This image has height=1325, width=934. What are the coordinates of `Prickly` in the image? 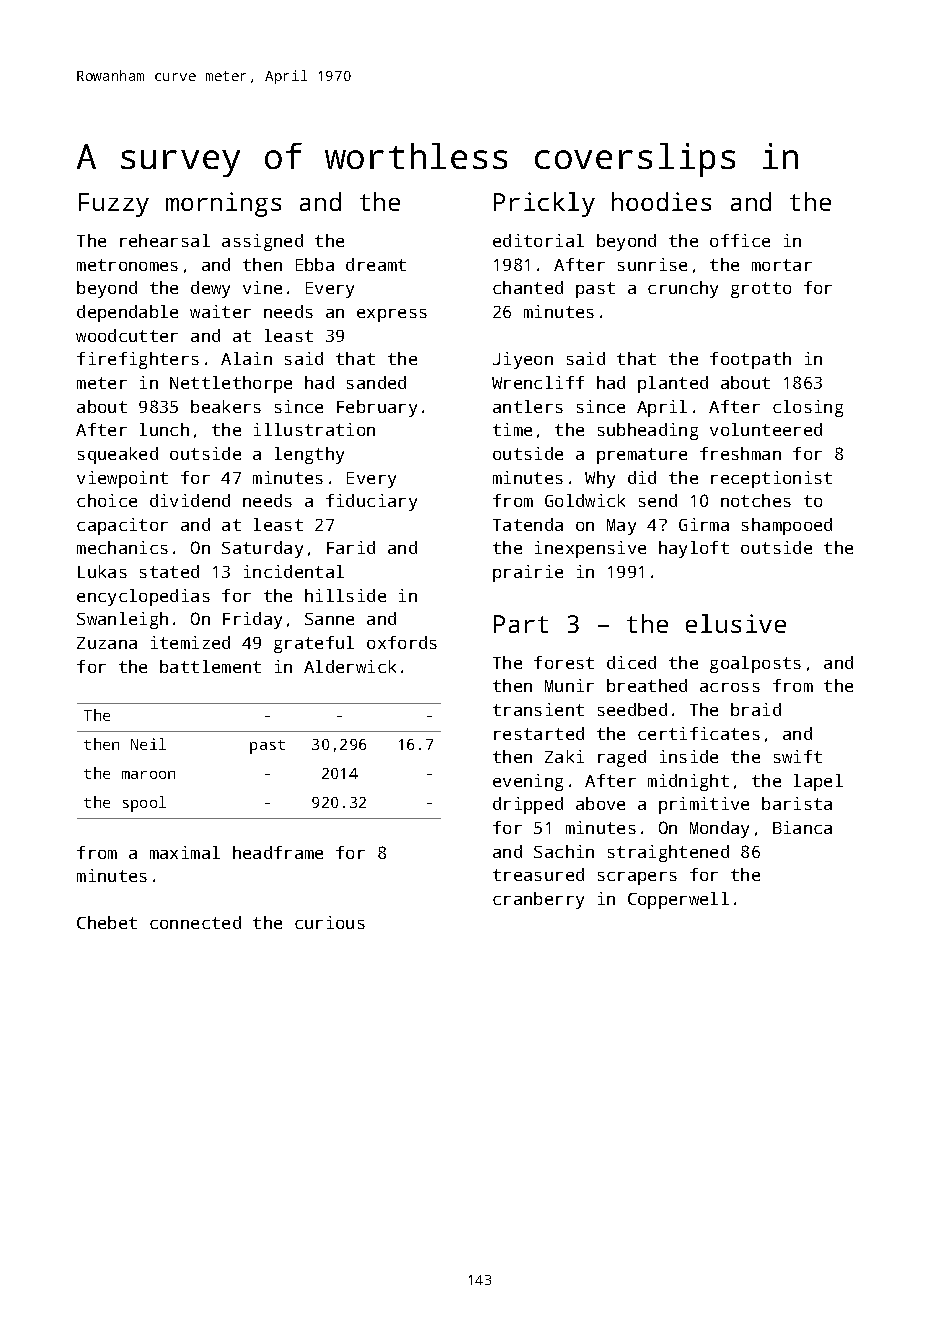 It's located at (544, 204).
